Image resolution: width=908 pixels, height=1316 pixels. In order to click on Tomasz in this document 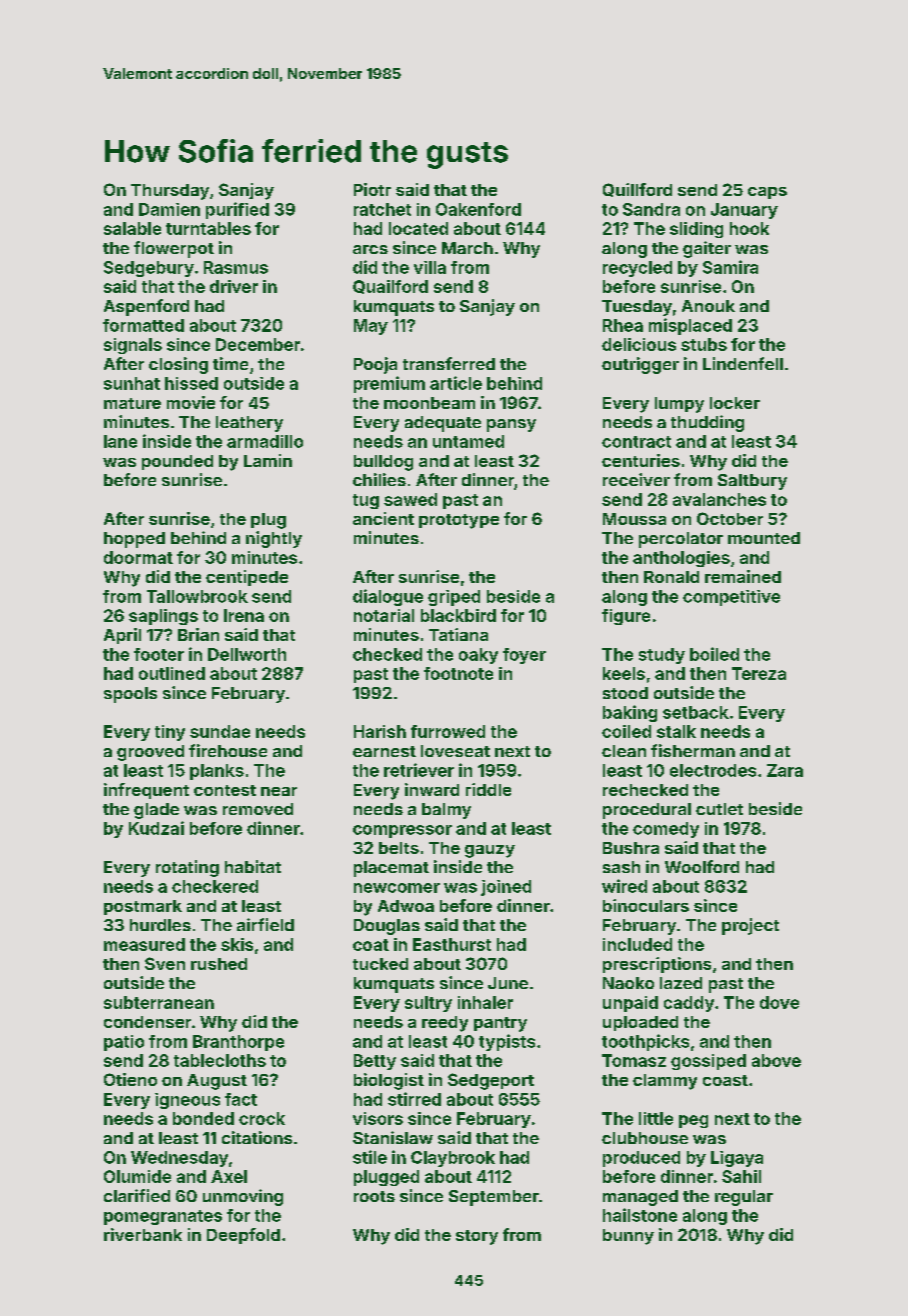, I will do `click(634, 1060)`.
